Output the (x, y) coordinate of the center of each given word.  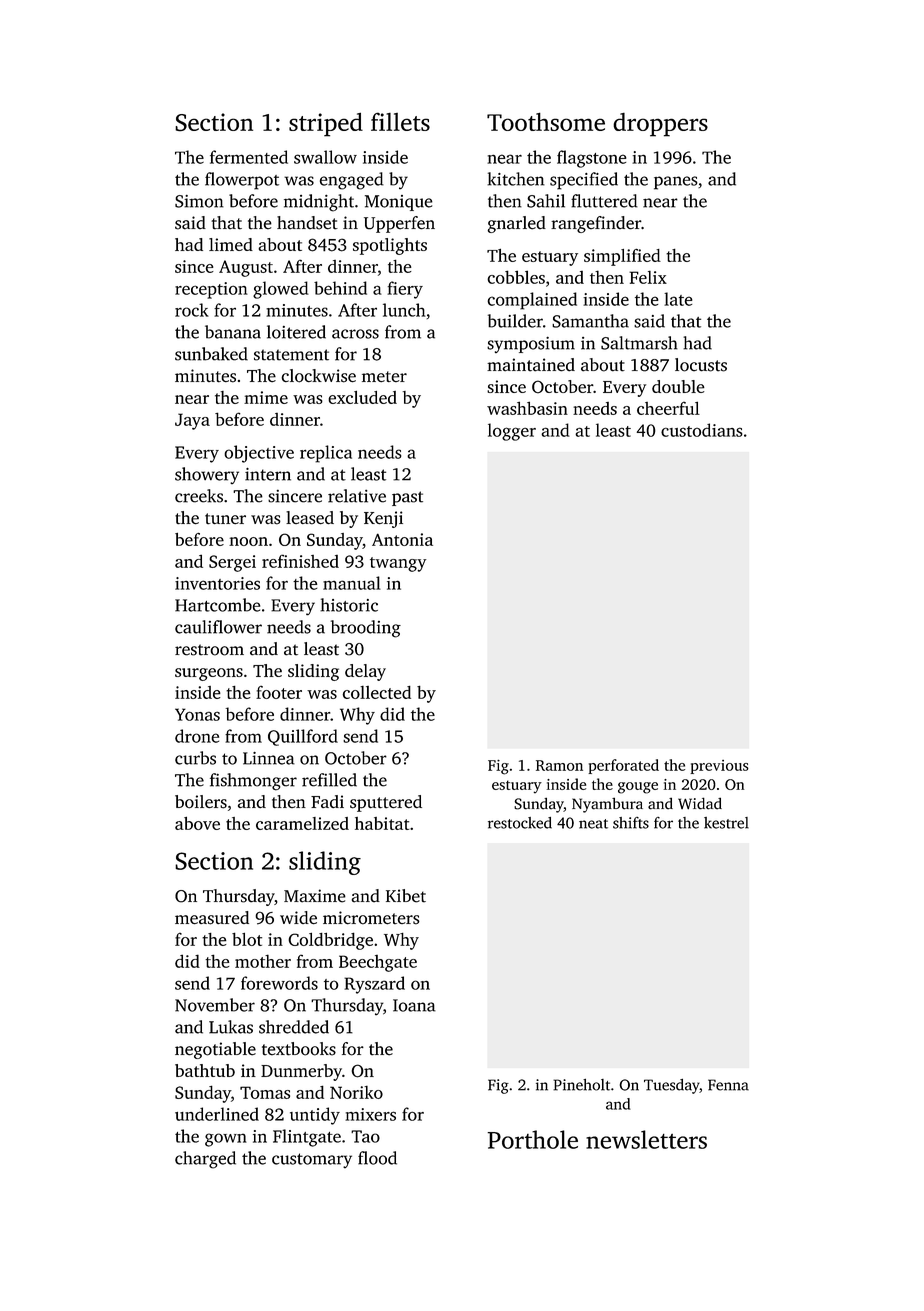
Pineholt (581, 1085)
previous (719, 767)
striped (326, 125)
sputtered (386, 803)
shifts (631, 823)
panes (676, 183)
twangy (398, 564)
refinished (300, 561)
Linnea (269, 758)
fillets (400, 122)
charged (205, 1160)
